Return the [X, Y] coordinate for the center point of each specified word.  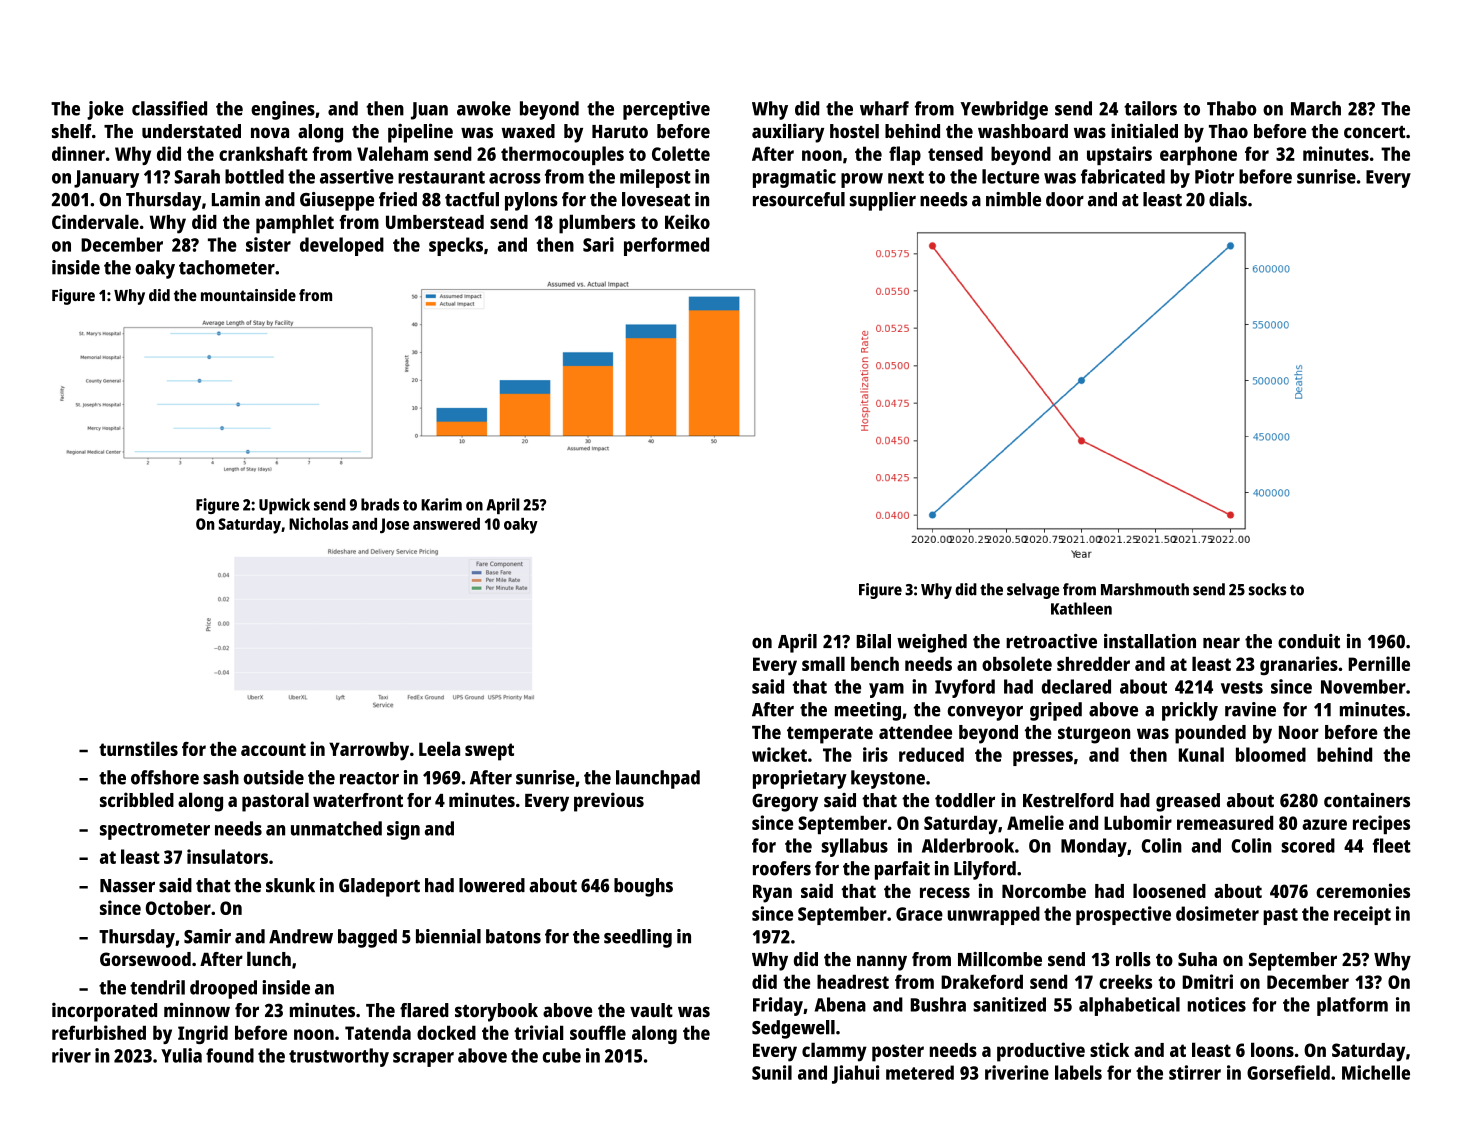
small [823, 663]
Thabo [1232, 108]
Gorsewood [145, 959]
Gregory [785, 802]
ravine [1250, 709]
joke [105, 110]
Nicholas [318, 523]
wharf [884, 108]
